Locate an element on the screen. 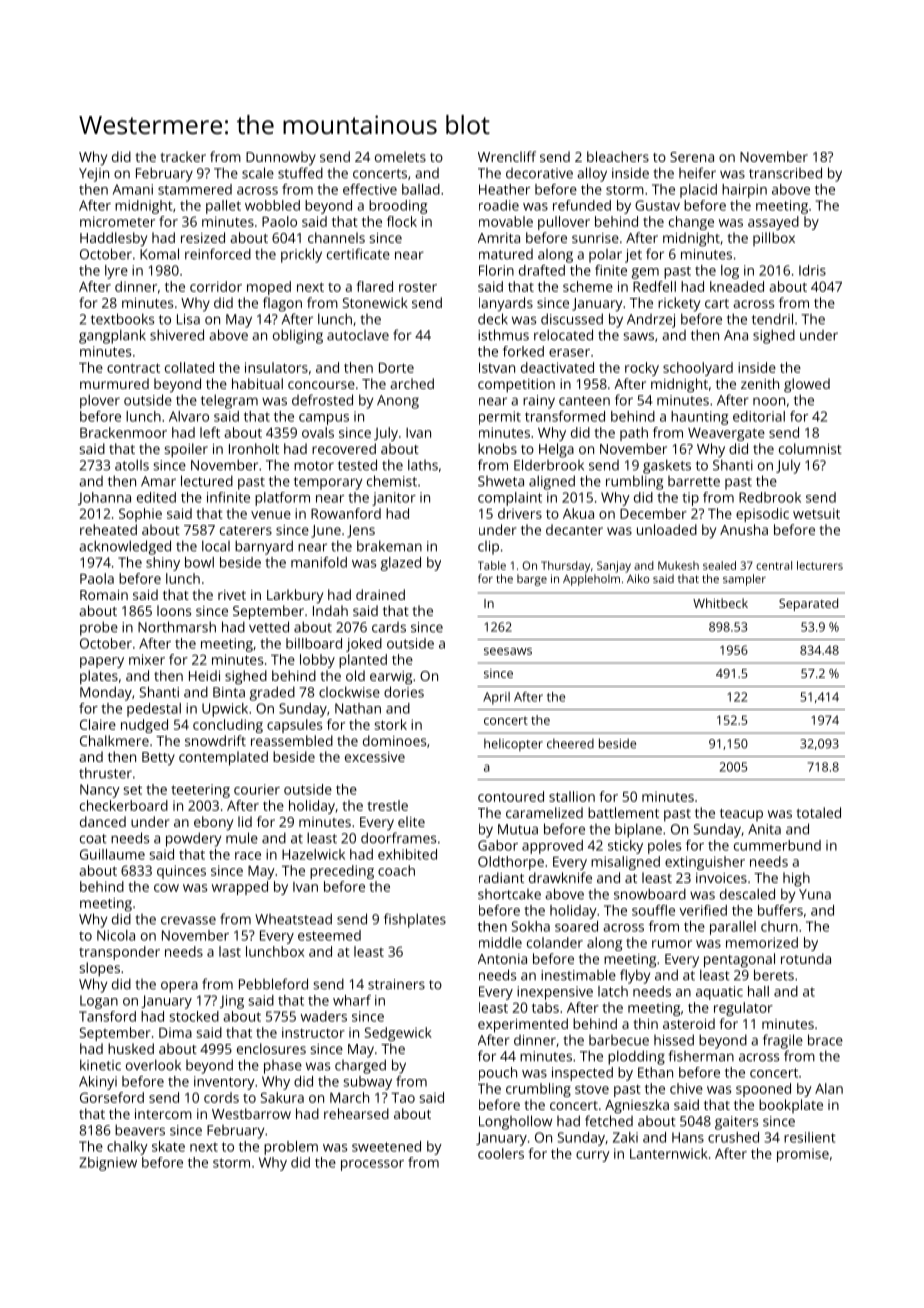 The height and width of the screenshot is (1308, 924). Redbrook is located at coordinates (770, 497).
